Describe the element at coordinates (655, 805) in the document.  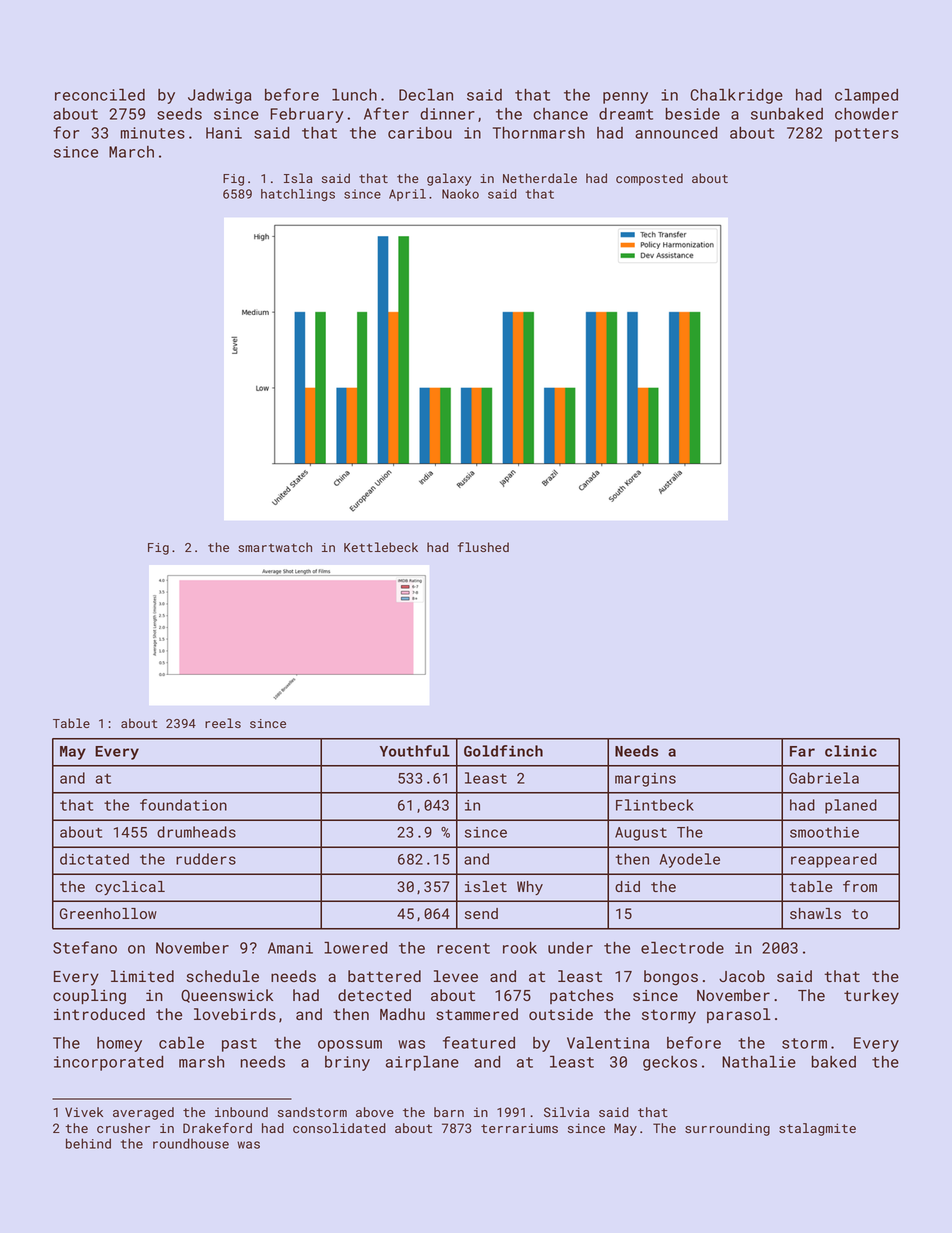
I see `Flintbeck` at that location.
